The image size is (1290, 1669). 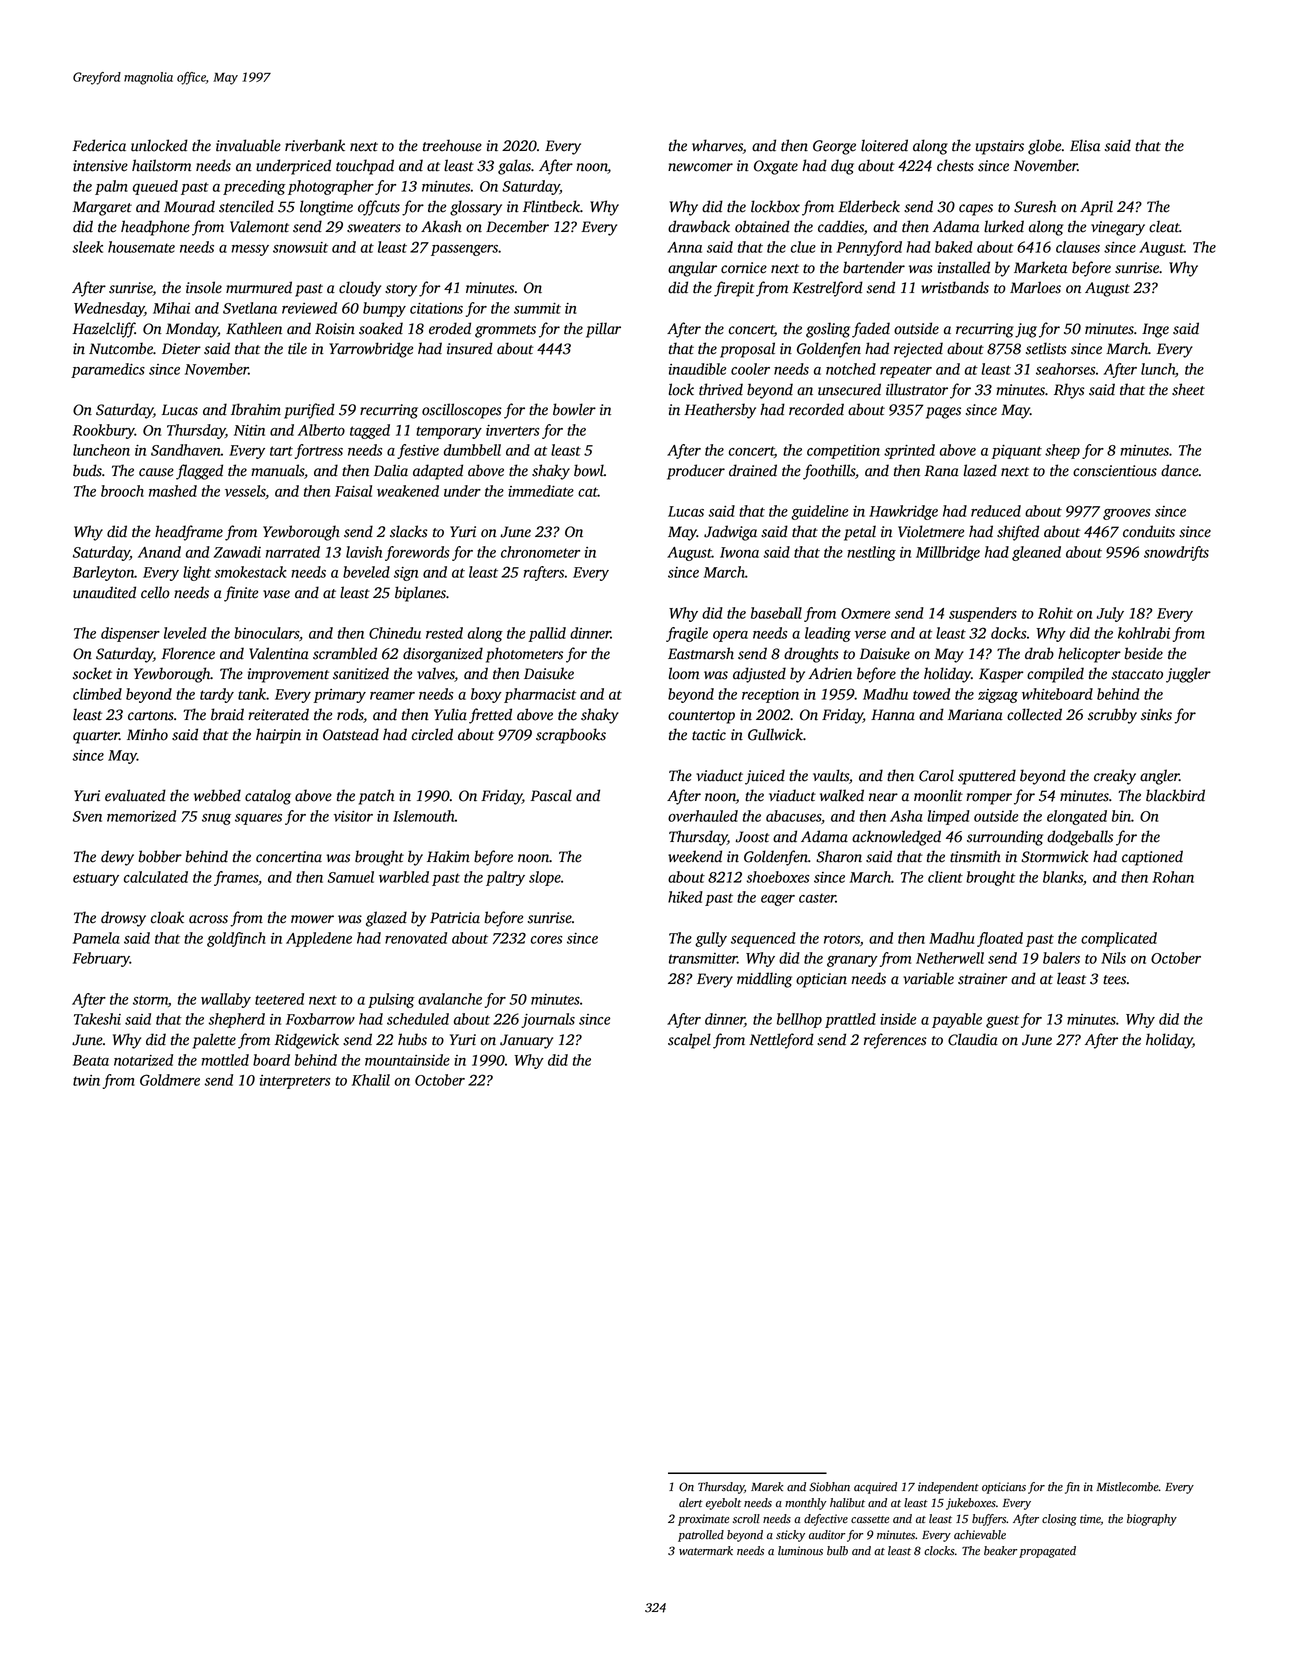 I want to click on Pamela, so click(x=96, y=938).
